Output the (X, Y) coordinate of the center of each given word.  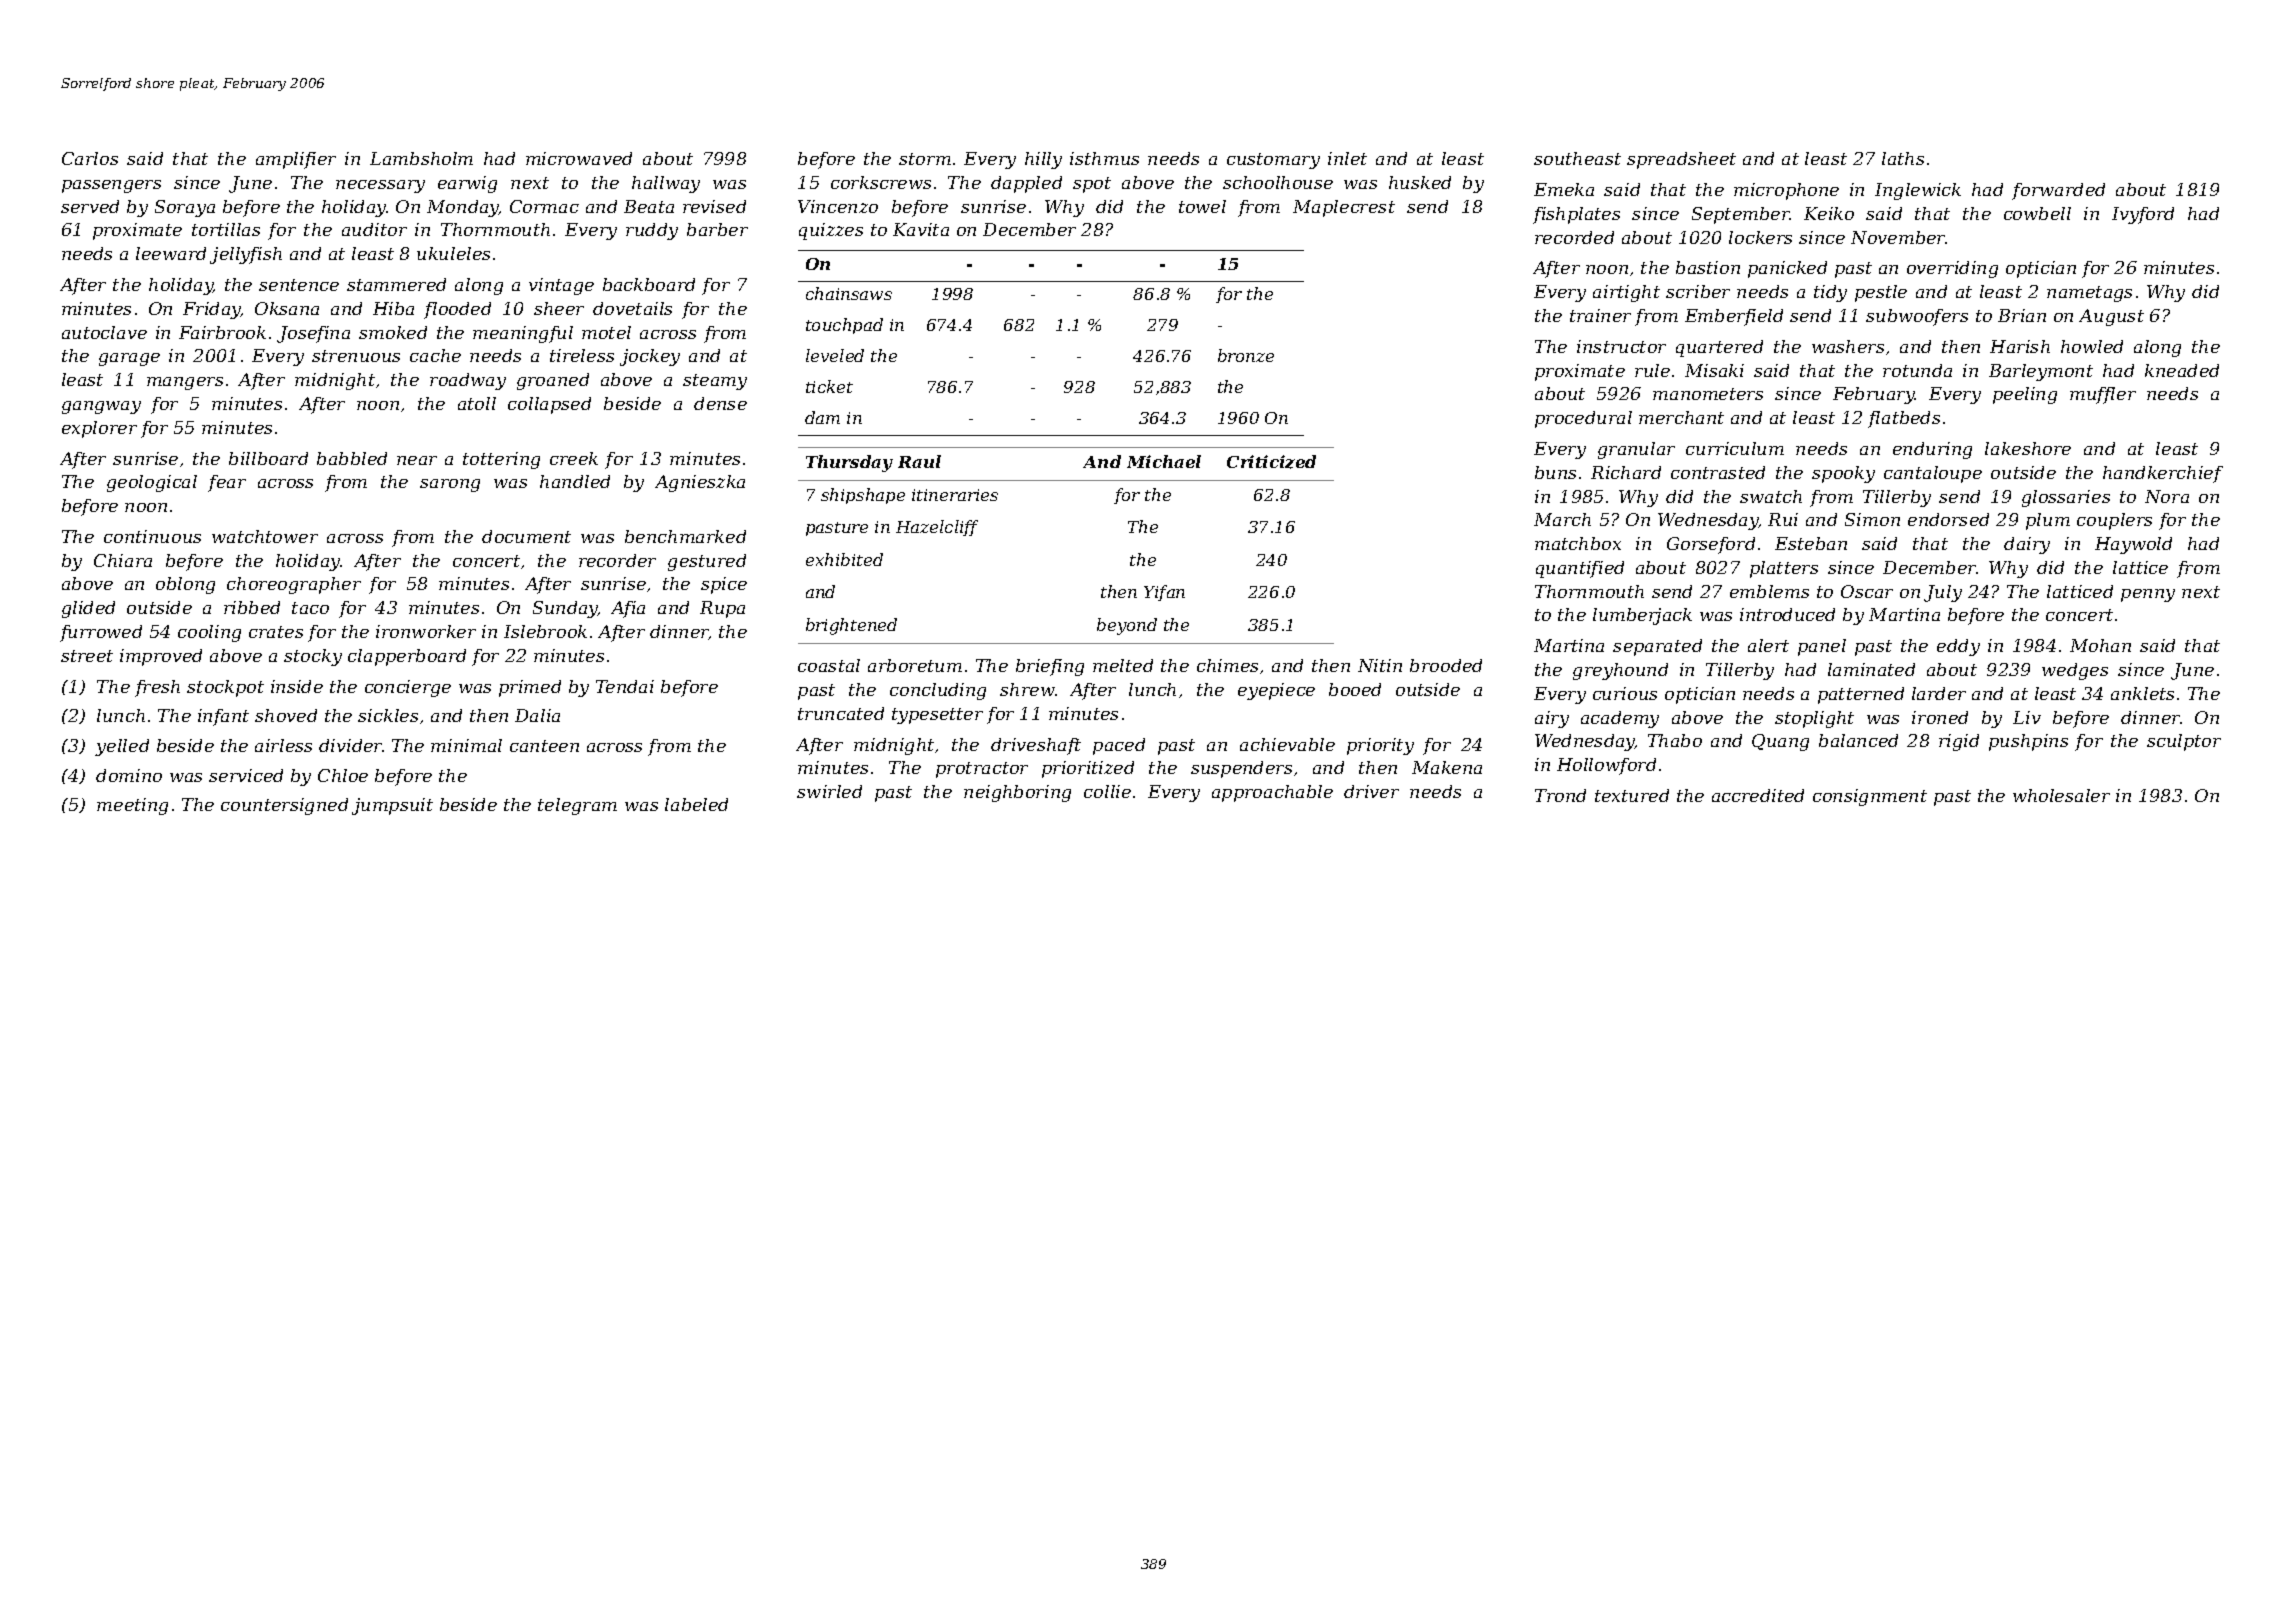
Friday (212, 310)
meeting (132, 806)
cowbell (2037, 213)
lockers (1760, 237)
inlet (1347, 158)
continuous (152, 536)
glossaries (2066, 498)
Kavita (921, 229)
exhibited (844, 559)
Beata (649, 206)
